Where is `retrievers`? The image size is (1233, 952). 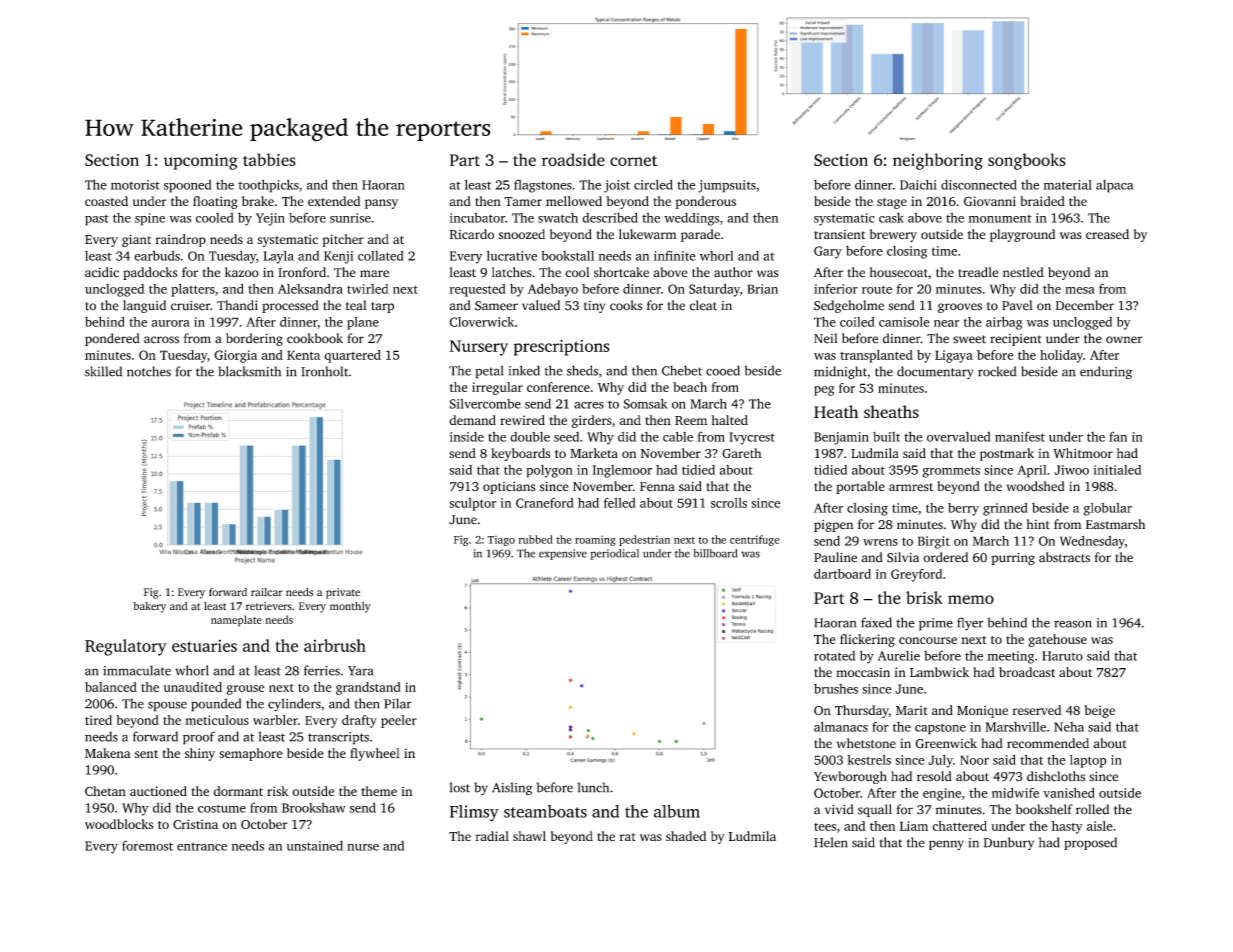
retrievers is located at coordinates (269, 606).
